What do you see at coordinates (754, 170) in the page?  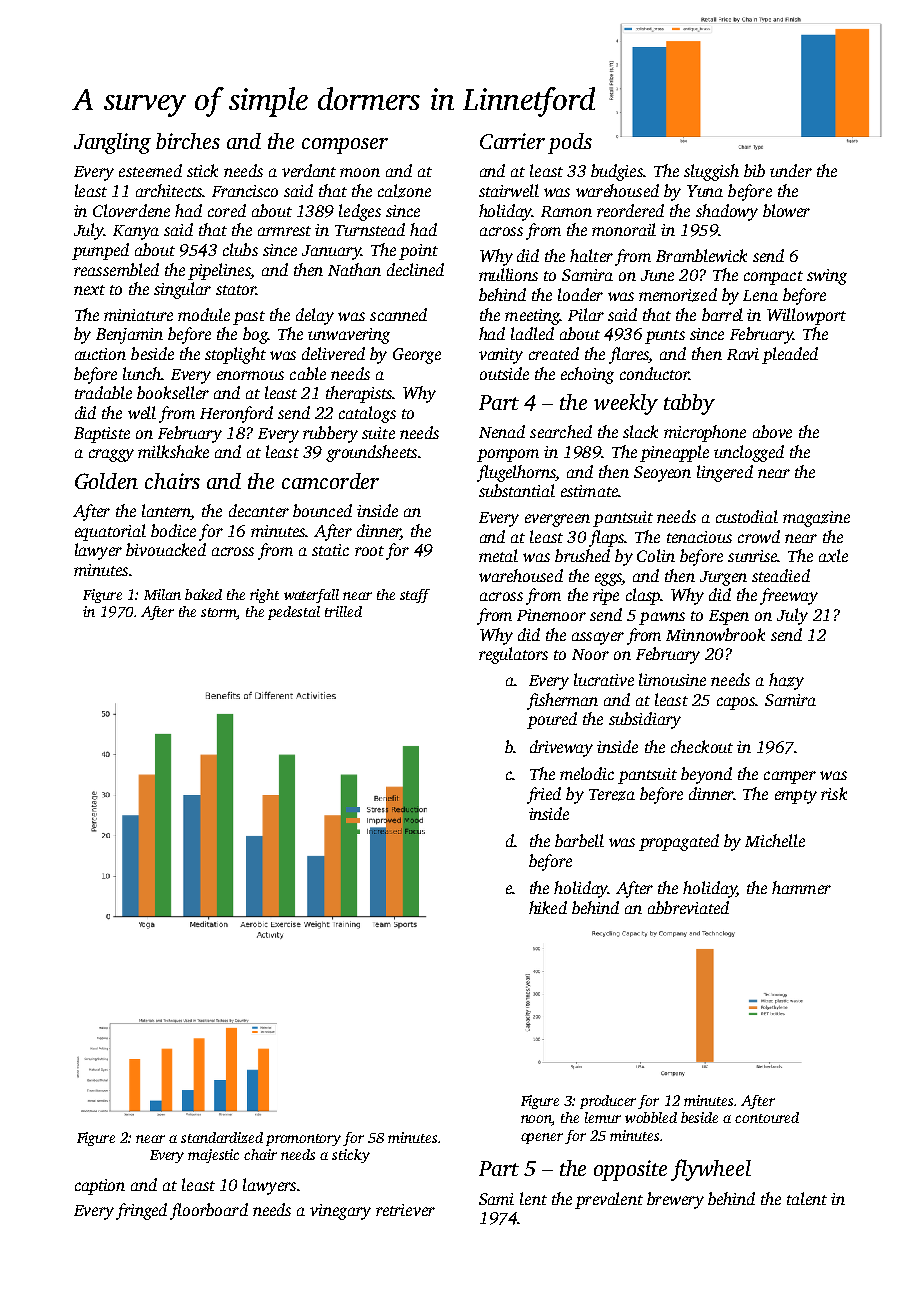 I see `bib` at bounding box center [754, 170].
